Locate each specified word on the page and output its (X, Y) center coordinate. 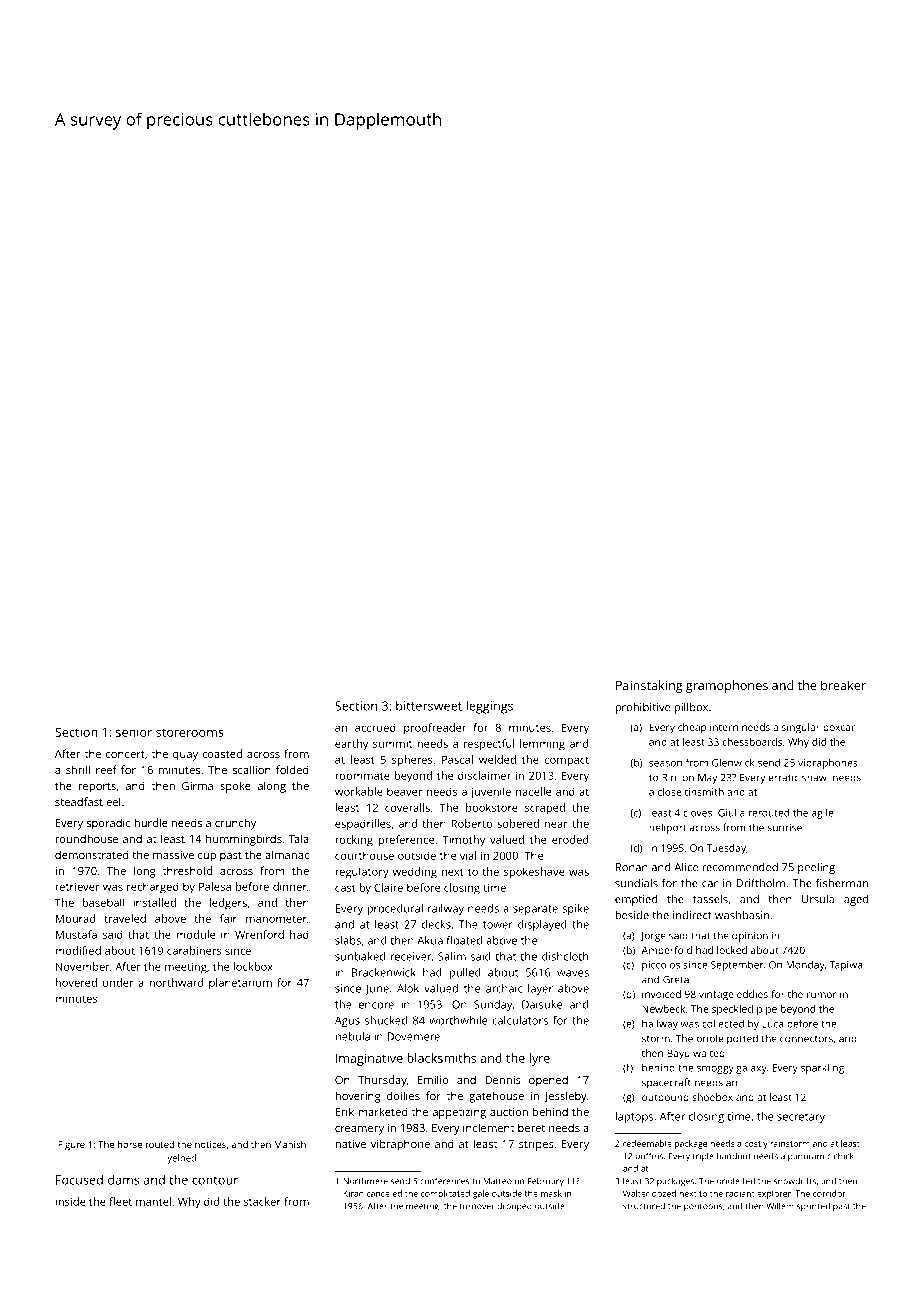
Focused (79, 1180)
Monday (805, 965)
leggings (489, 707)
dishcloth (565, 956)
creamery (359, 1130)
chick (844, 1156)
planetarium (240, 983)
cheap (692, 728)
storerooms (190, 732)
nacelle (533, 791)
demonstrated (92, 854)
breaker (843, 685)
